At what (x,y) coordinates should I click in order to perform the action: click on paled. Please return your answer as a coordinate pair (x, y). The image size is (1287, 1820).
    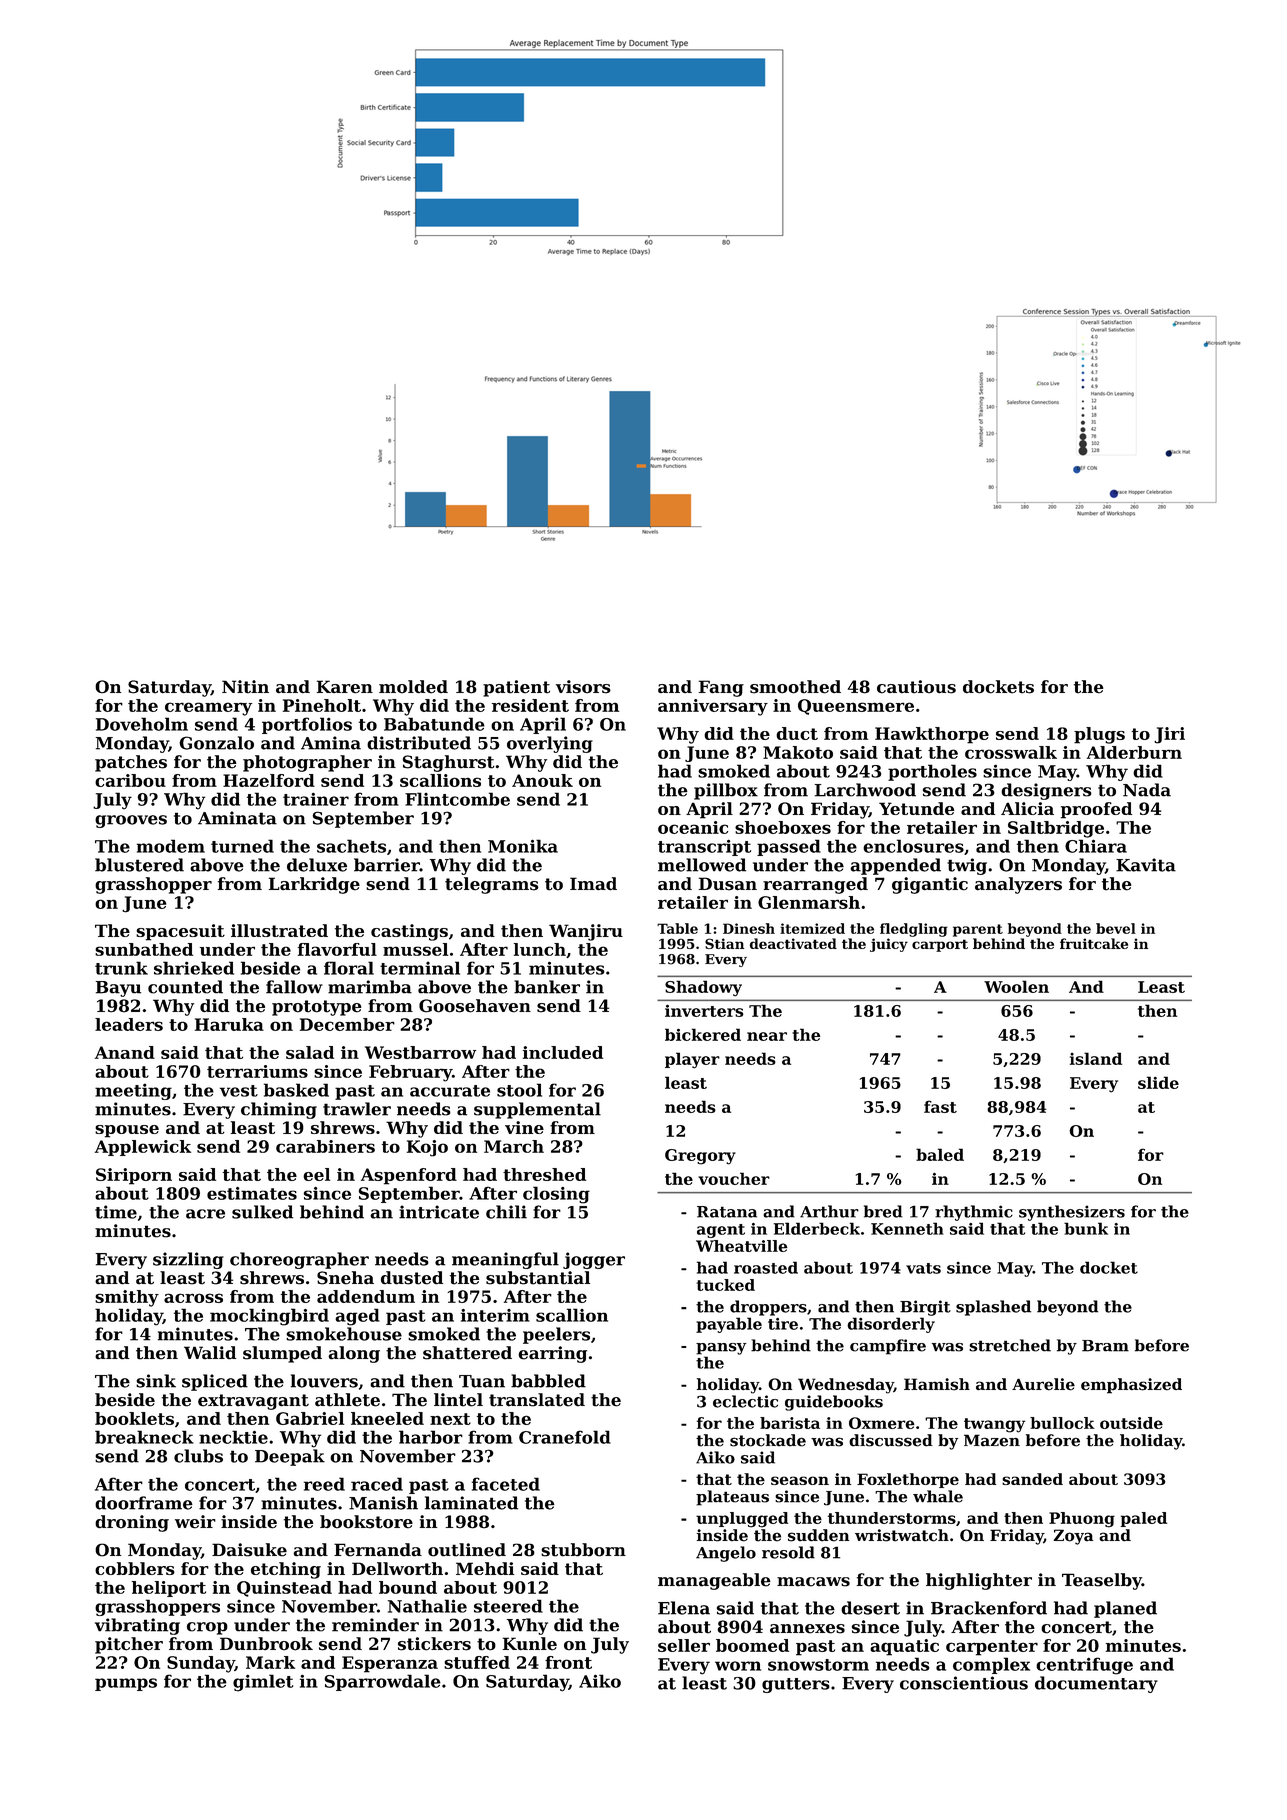
    Looking at the image, I should click on (1144, 1519).
